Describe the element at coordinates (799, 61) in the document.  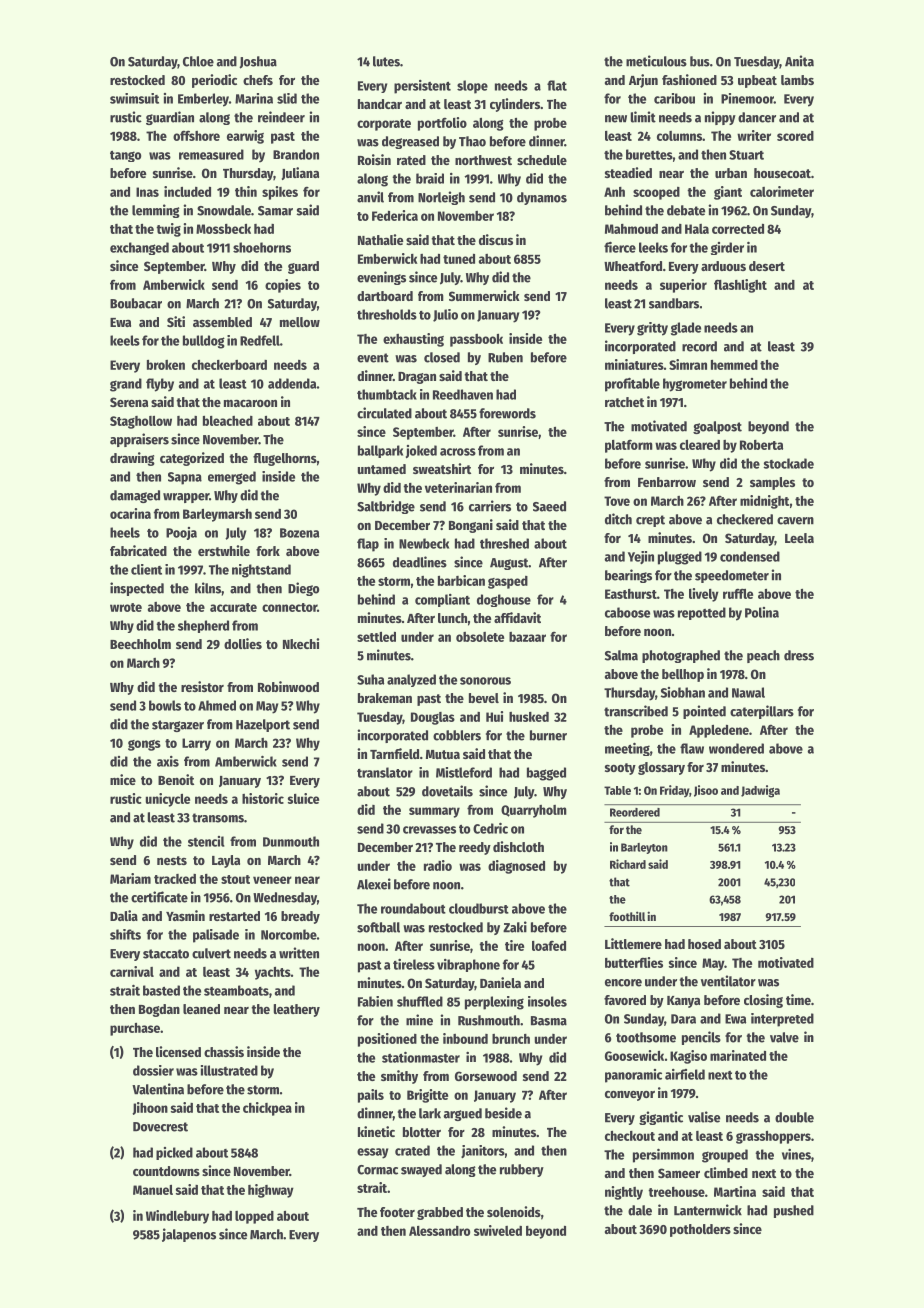
I see `Anita` at that location.
